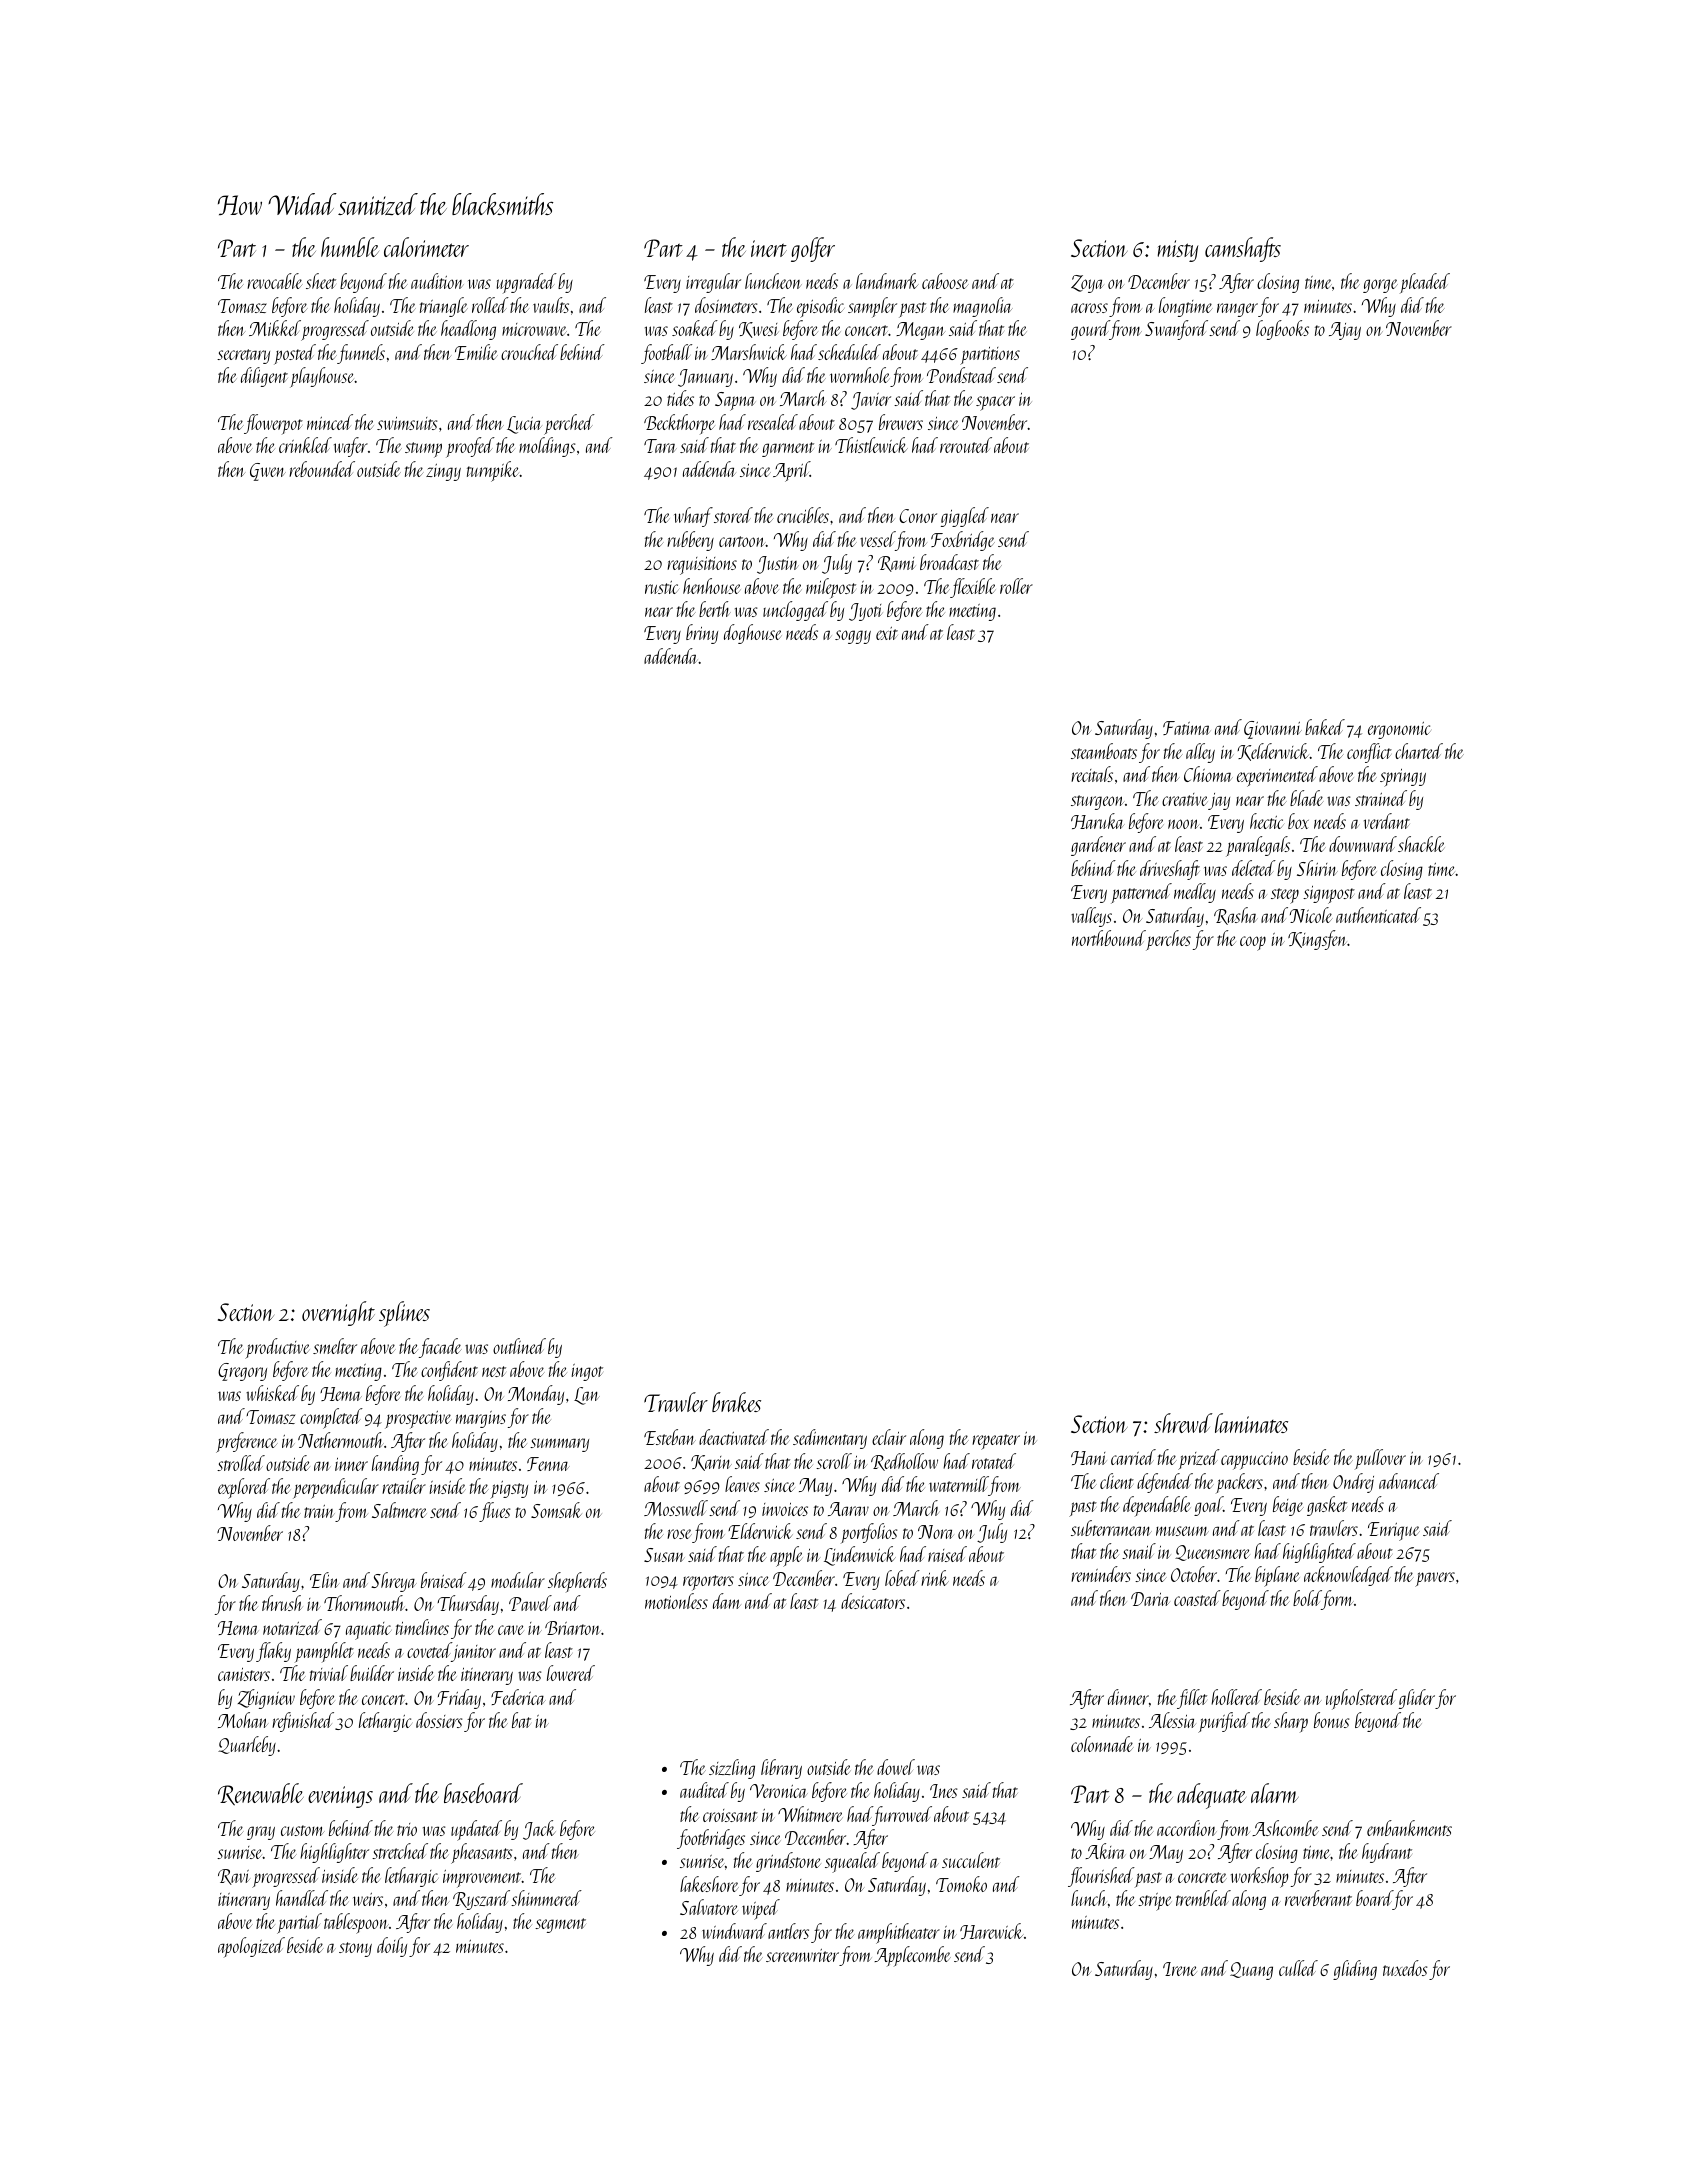  I want to click on wharf, so click(693, 517).
